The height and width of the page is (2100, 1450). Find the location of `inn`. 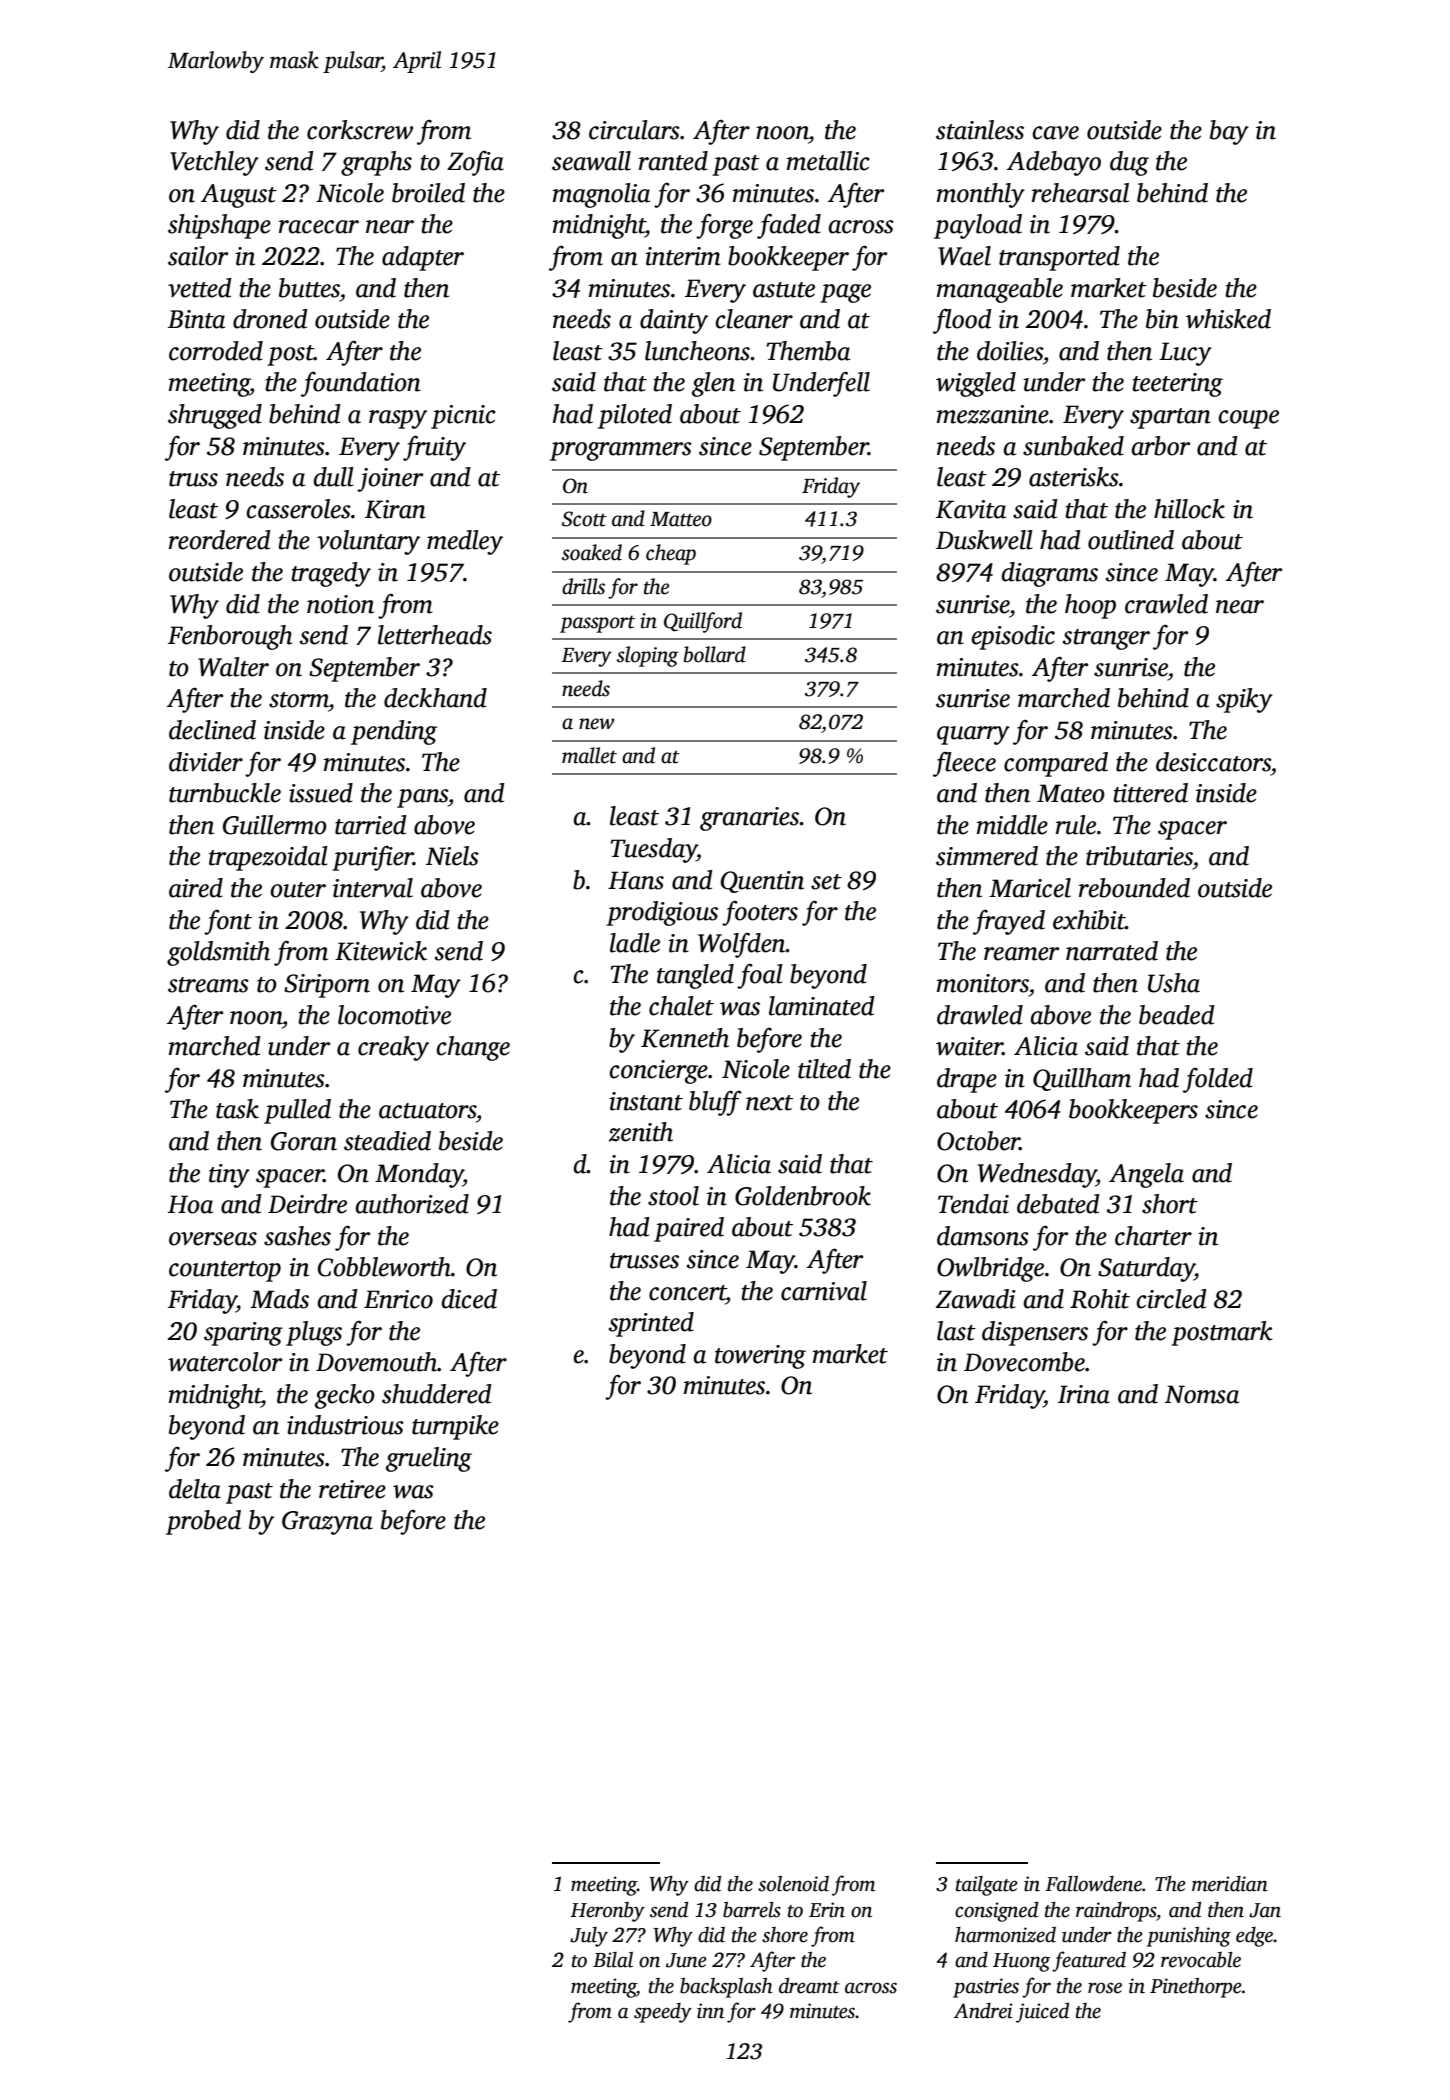

inn is located at coordinates (710, 2011).
